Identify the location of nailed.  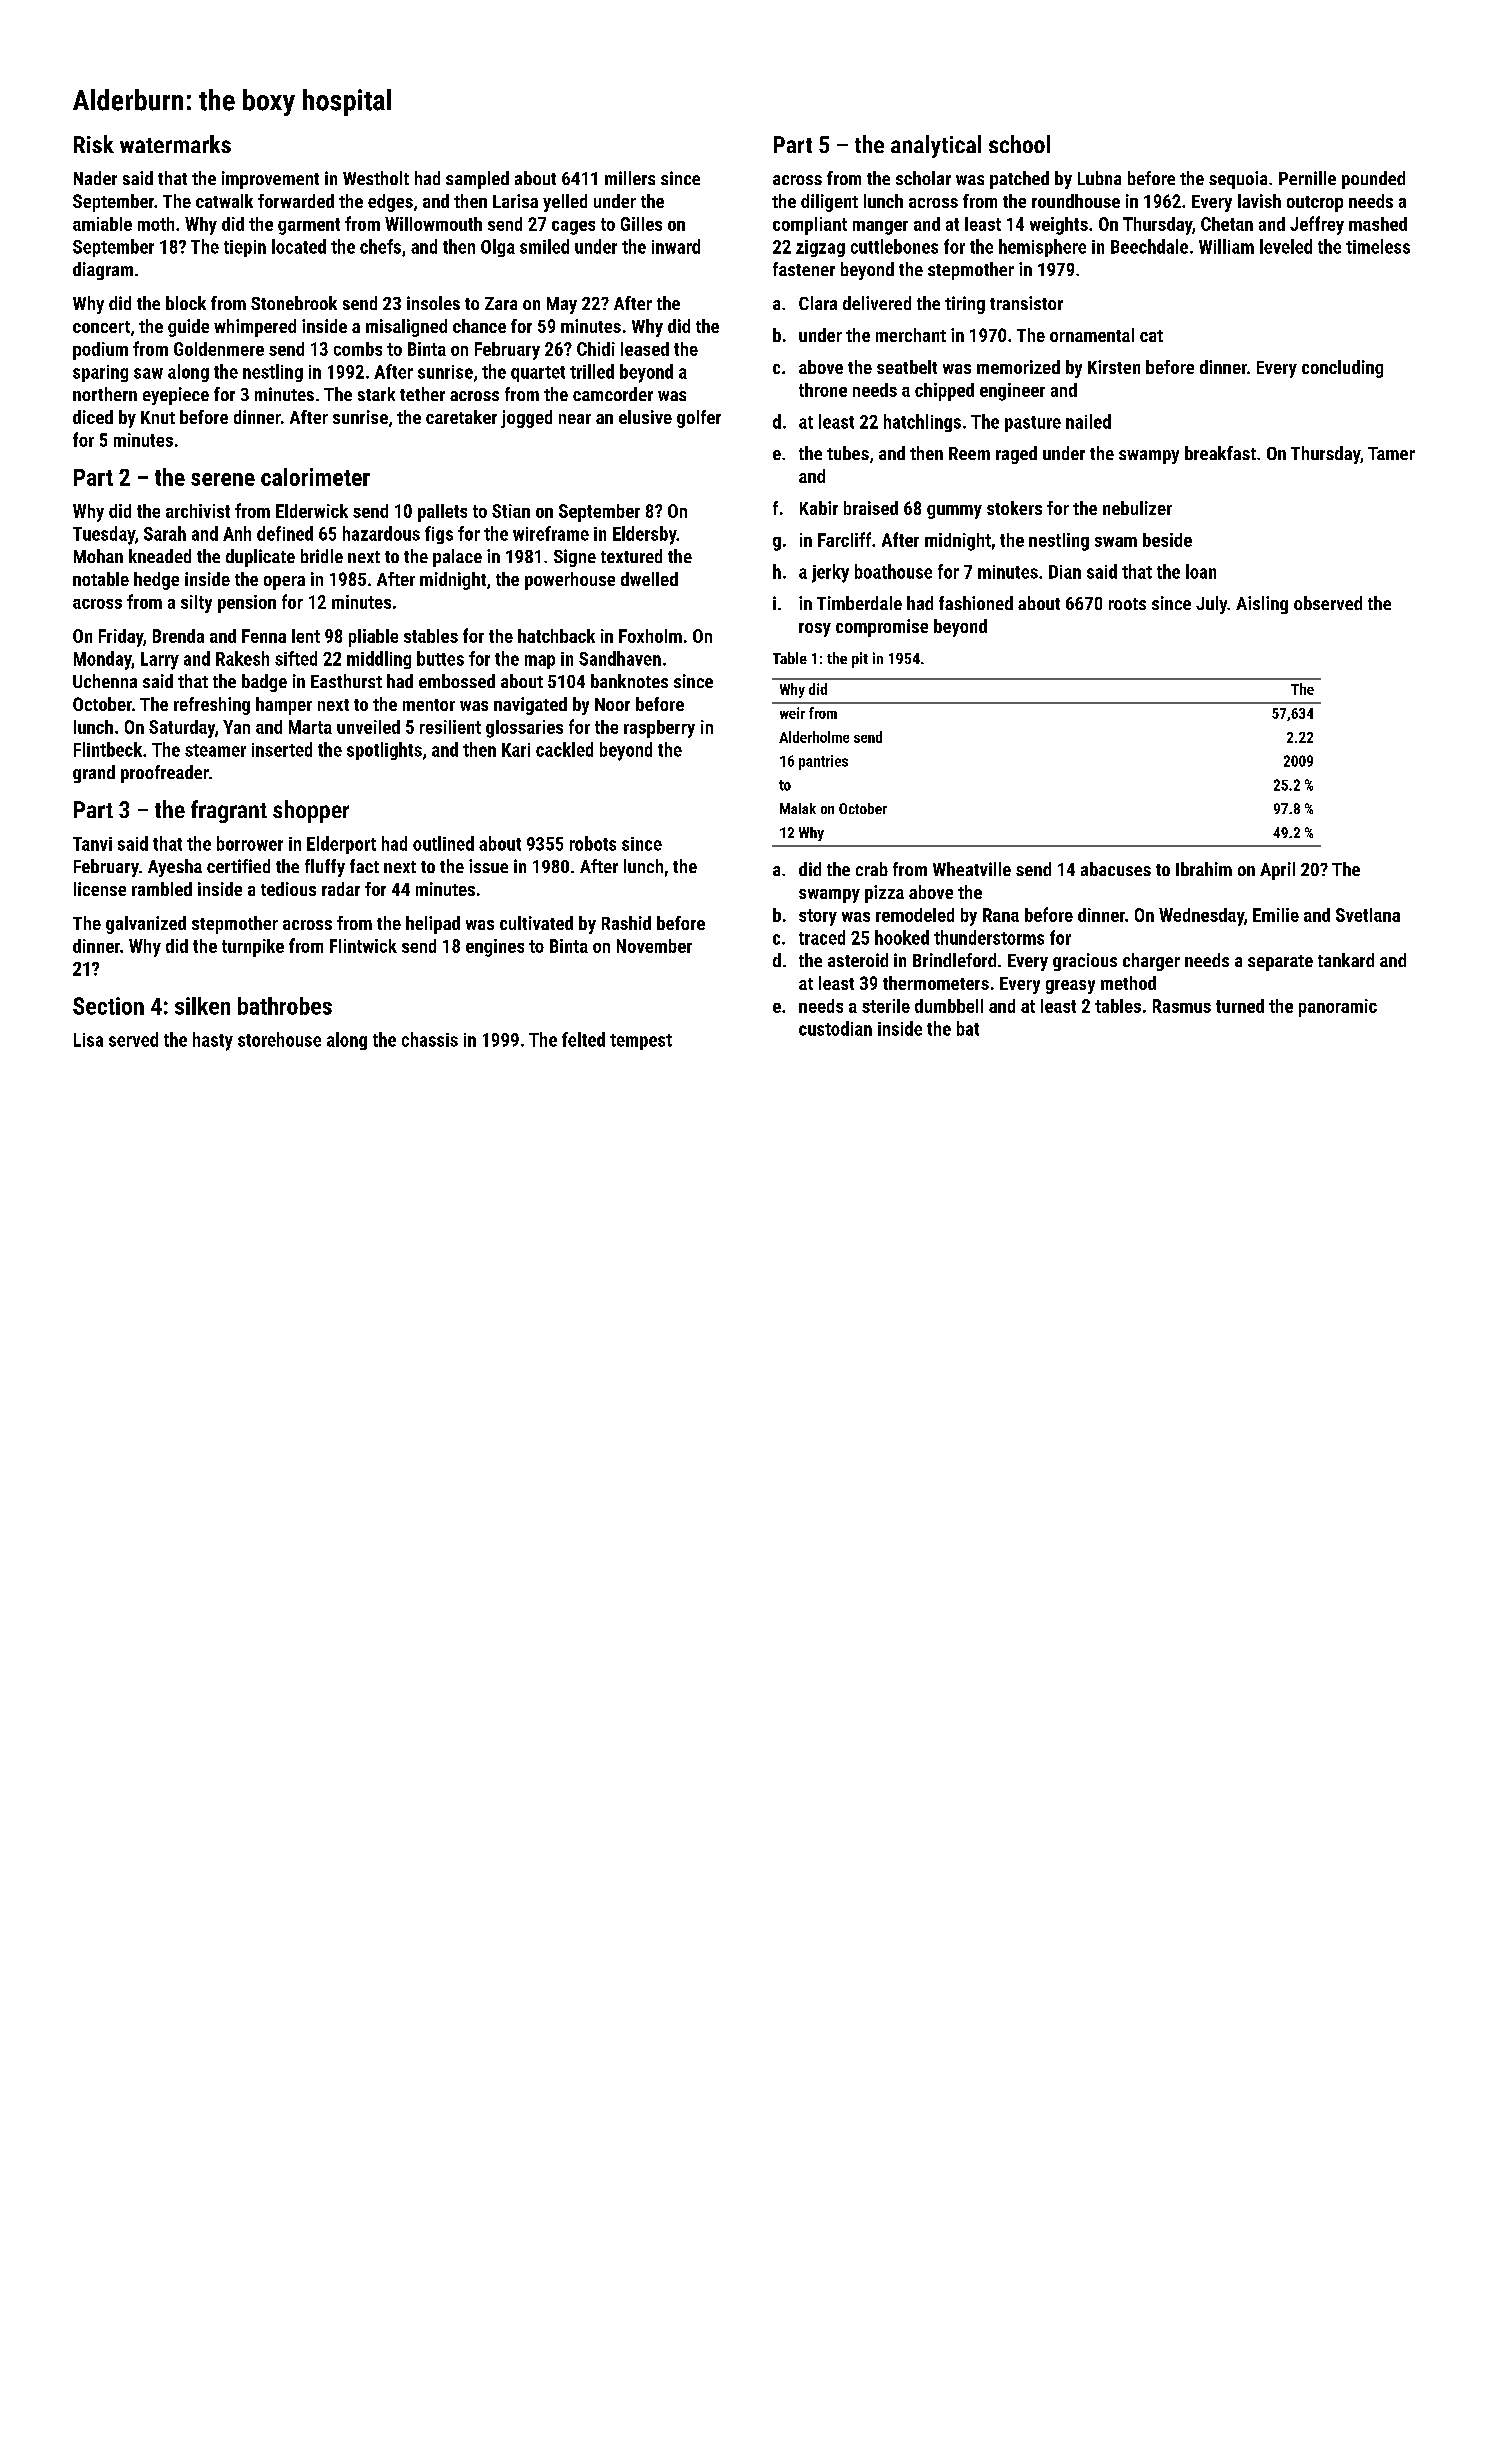
(1088, 421).
